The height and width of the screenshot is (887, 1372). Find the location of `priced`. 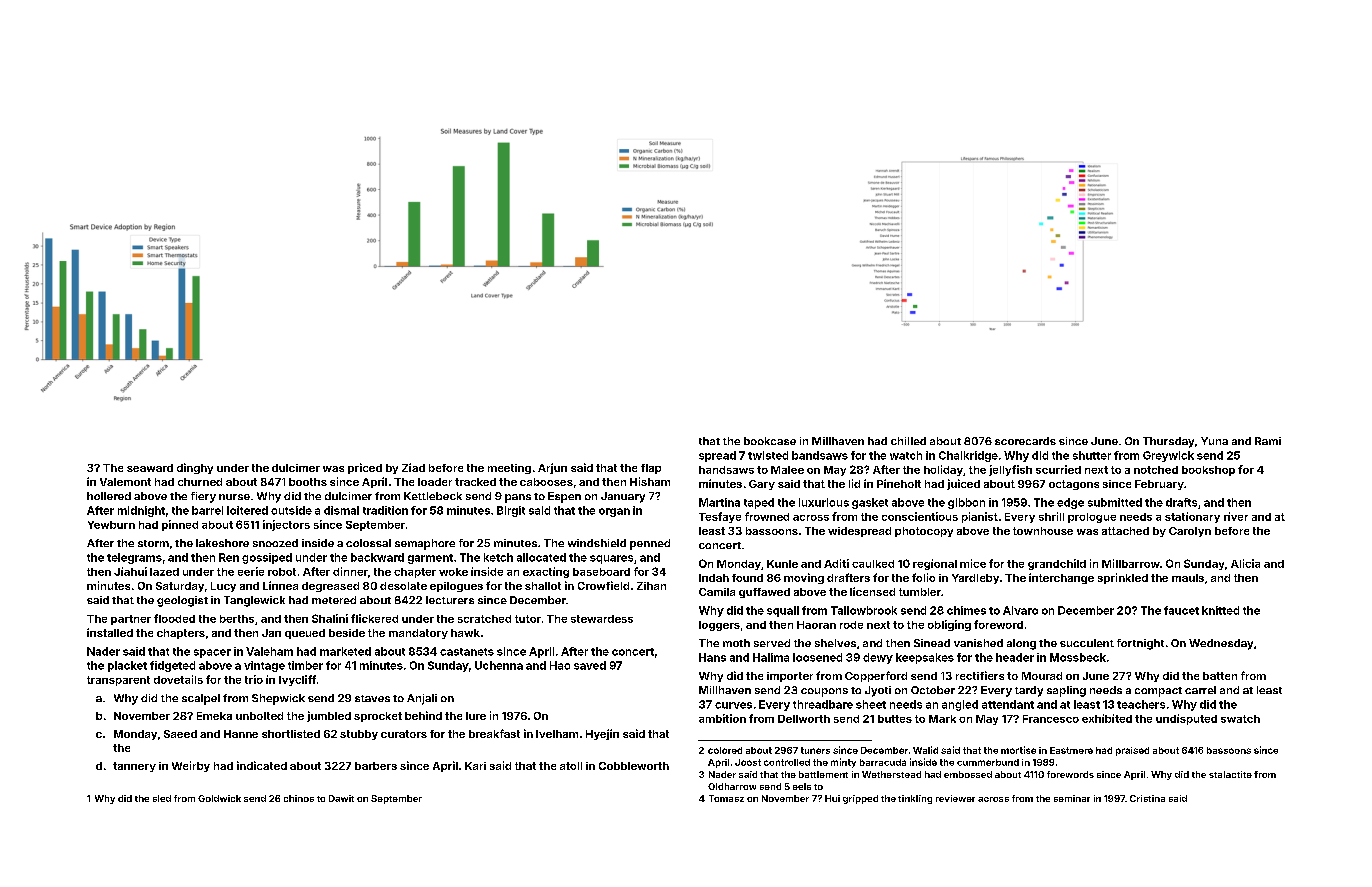

priced is located at coordinates (365, 468).
